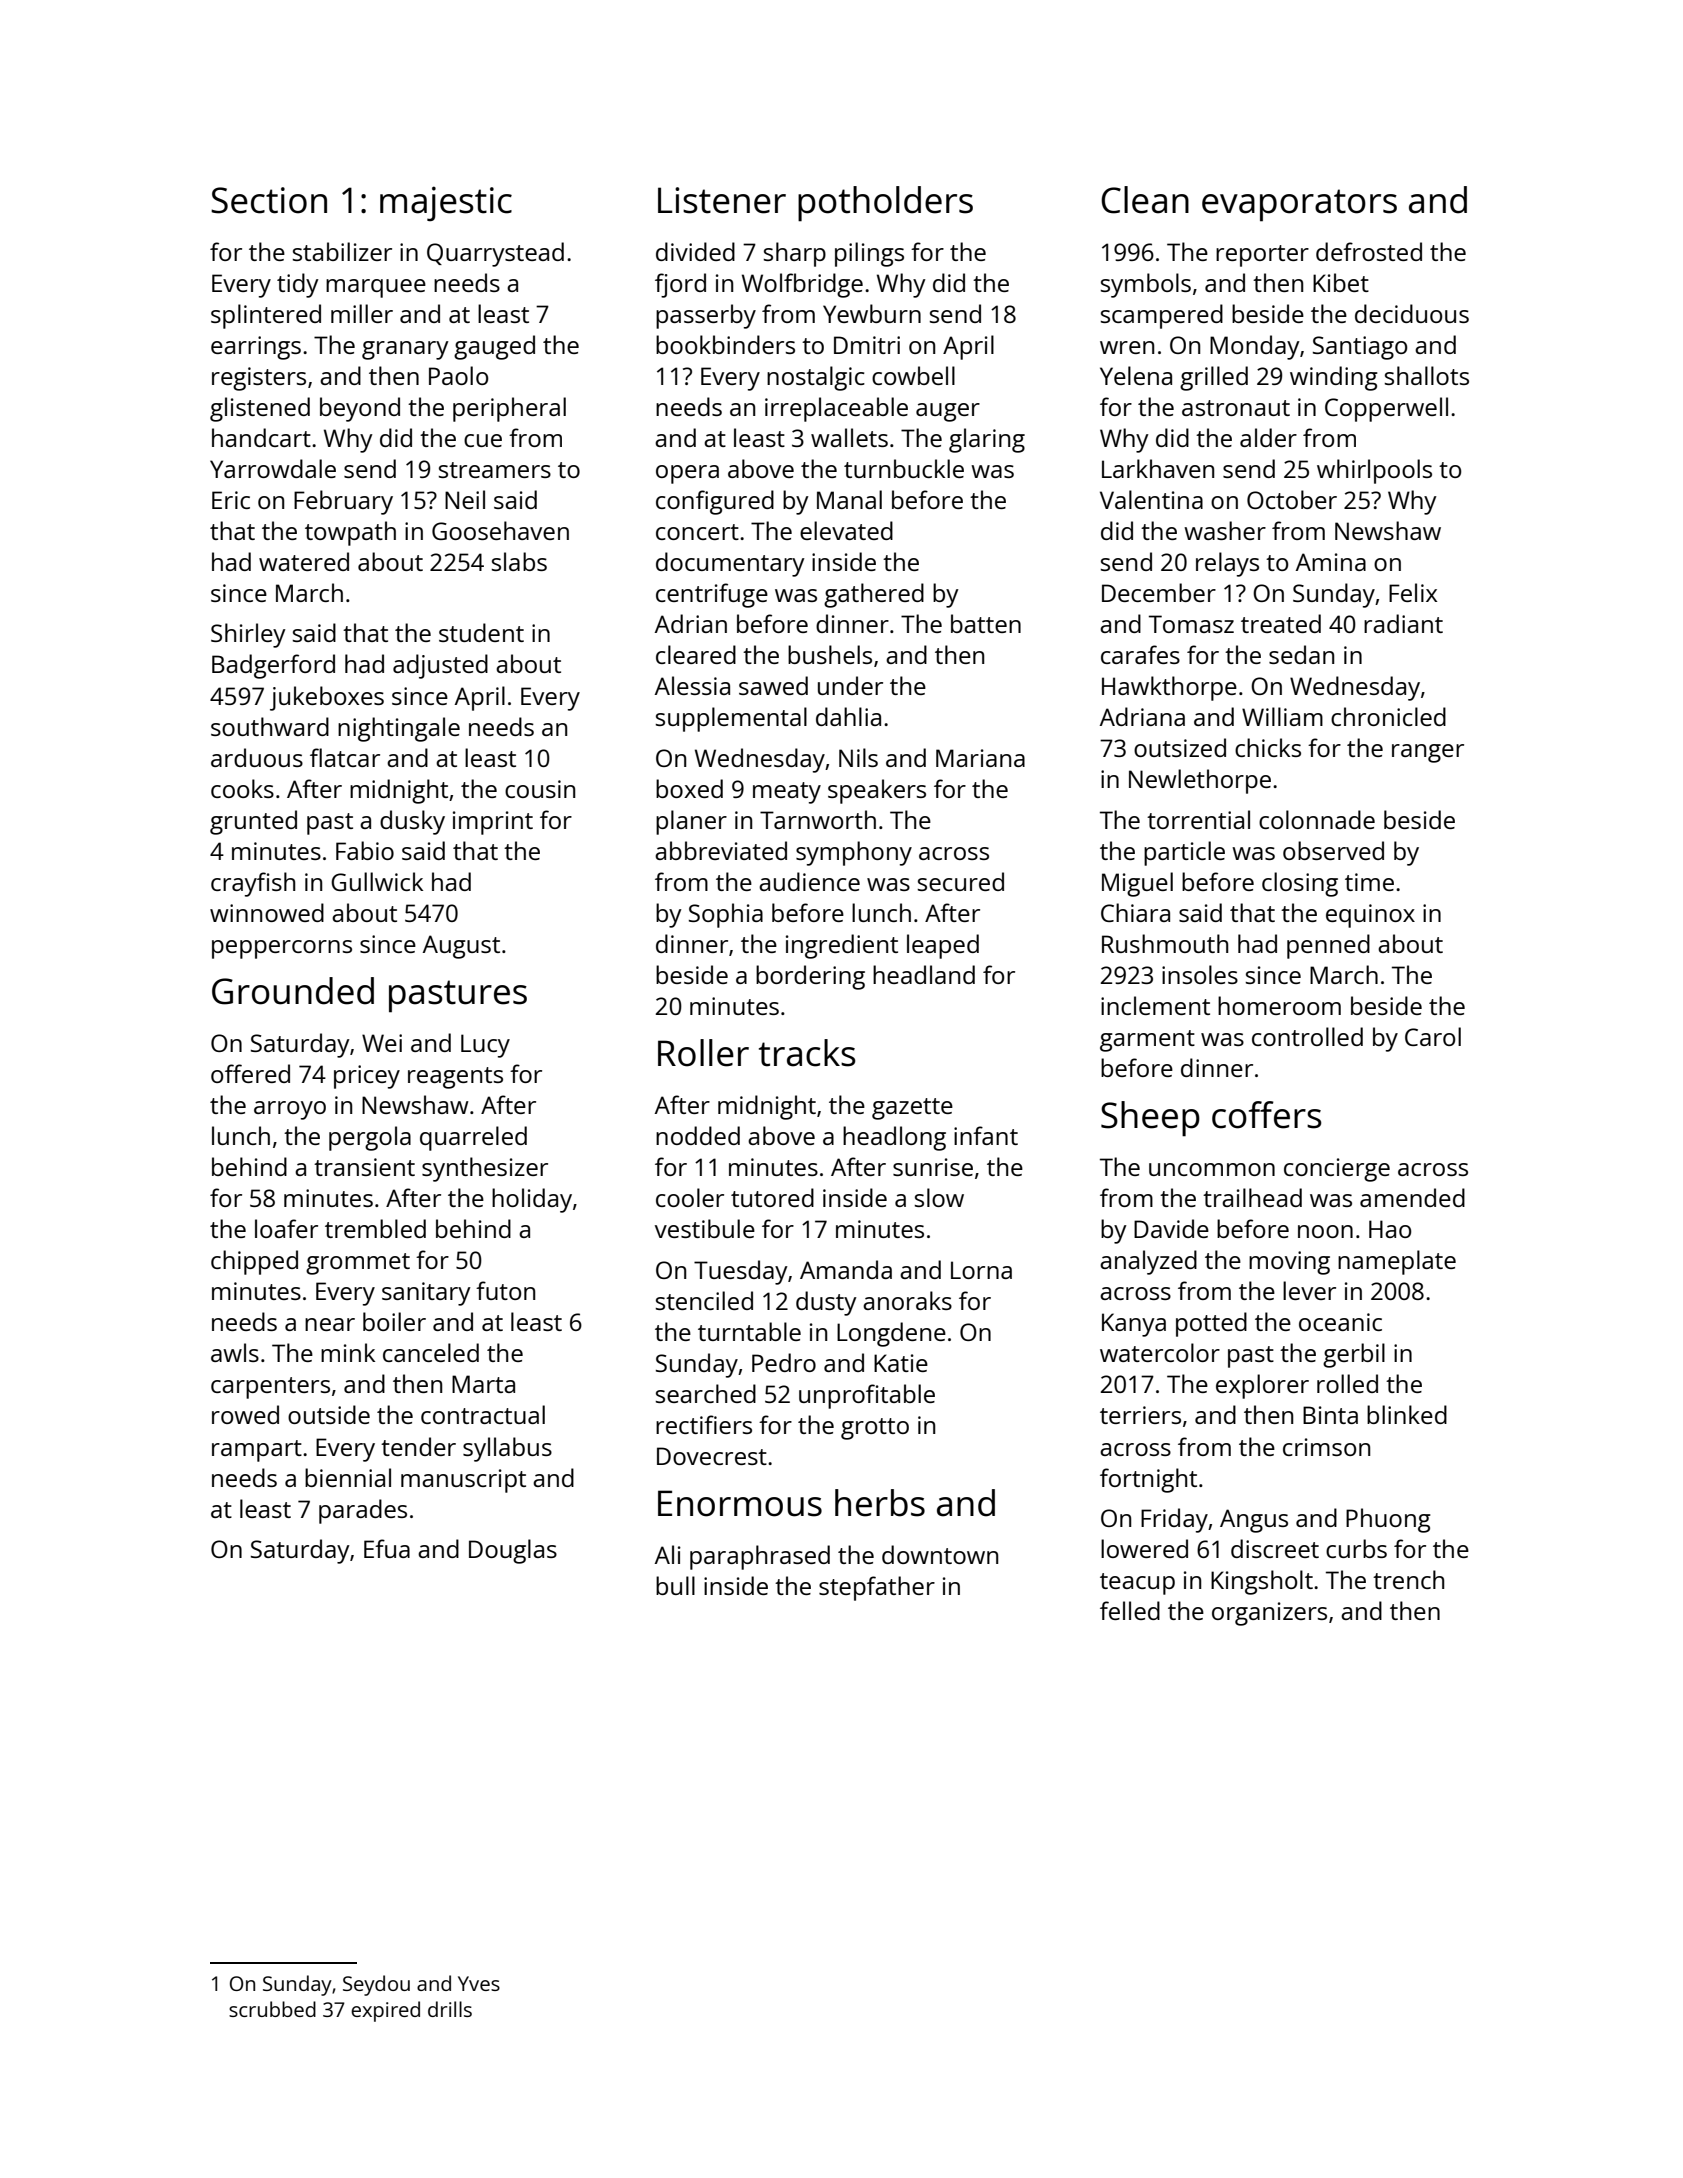  I want to click on tracks, so click(807, 1053).
